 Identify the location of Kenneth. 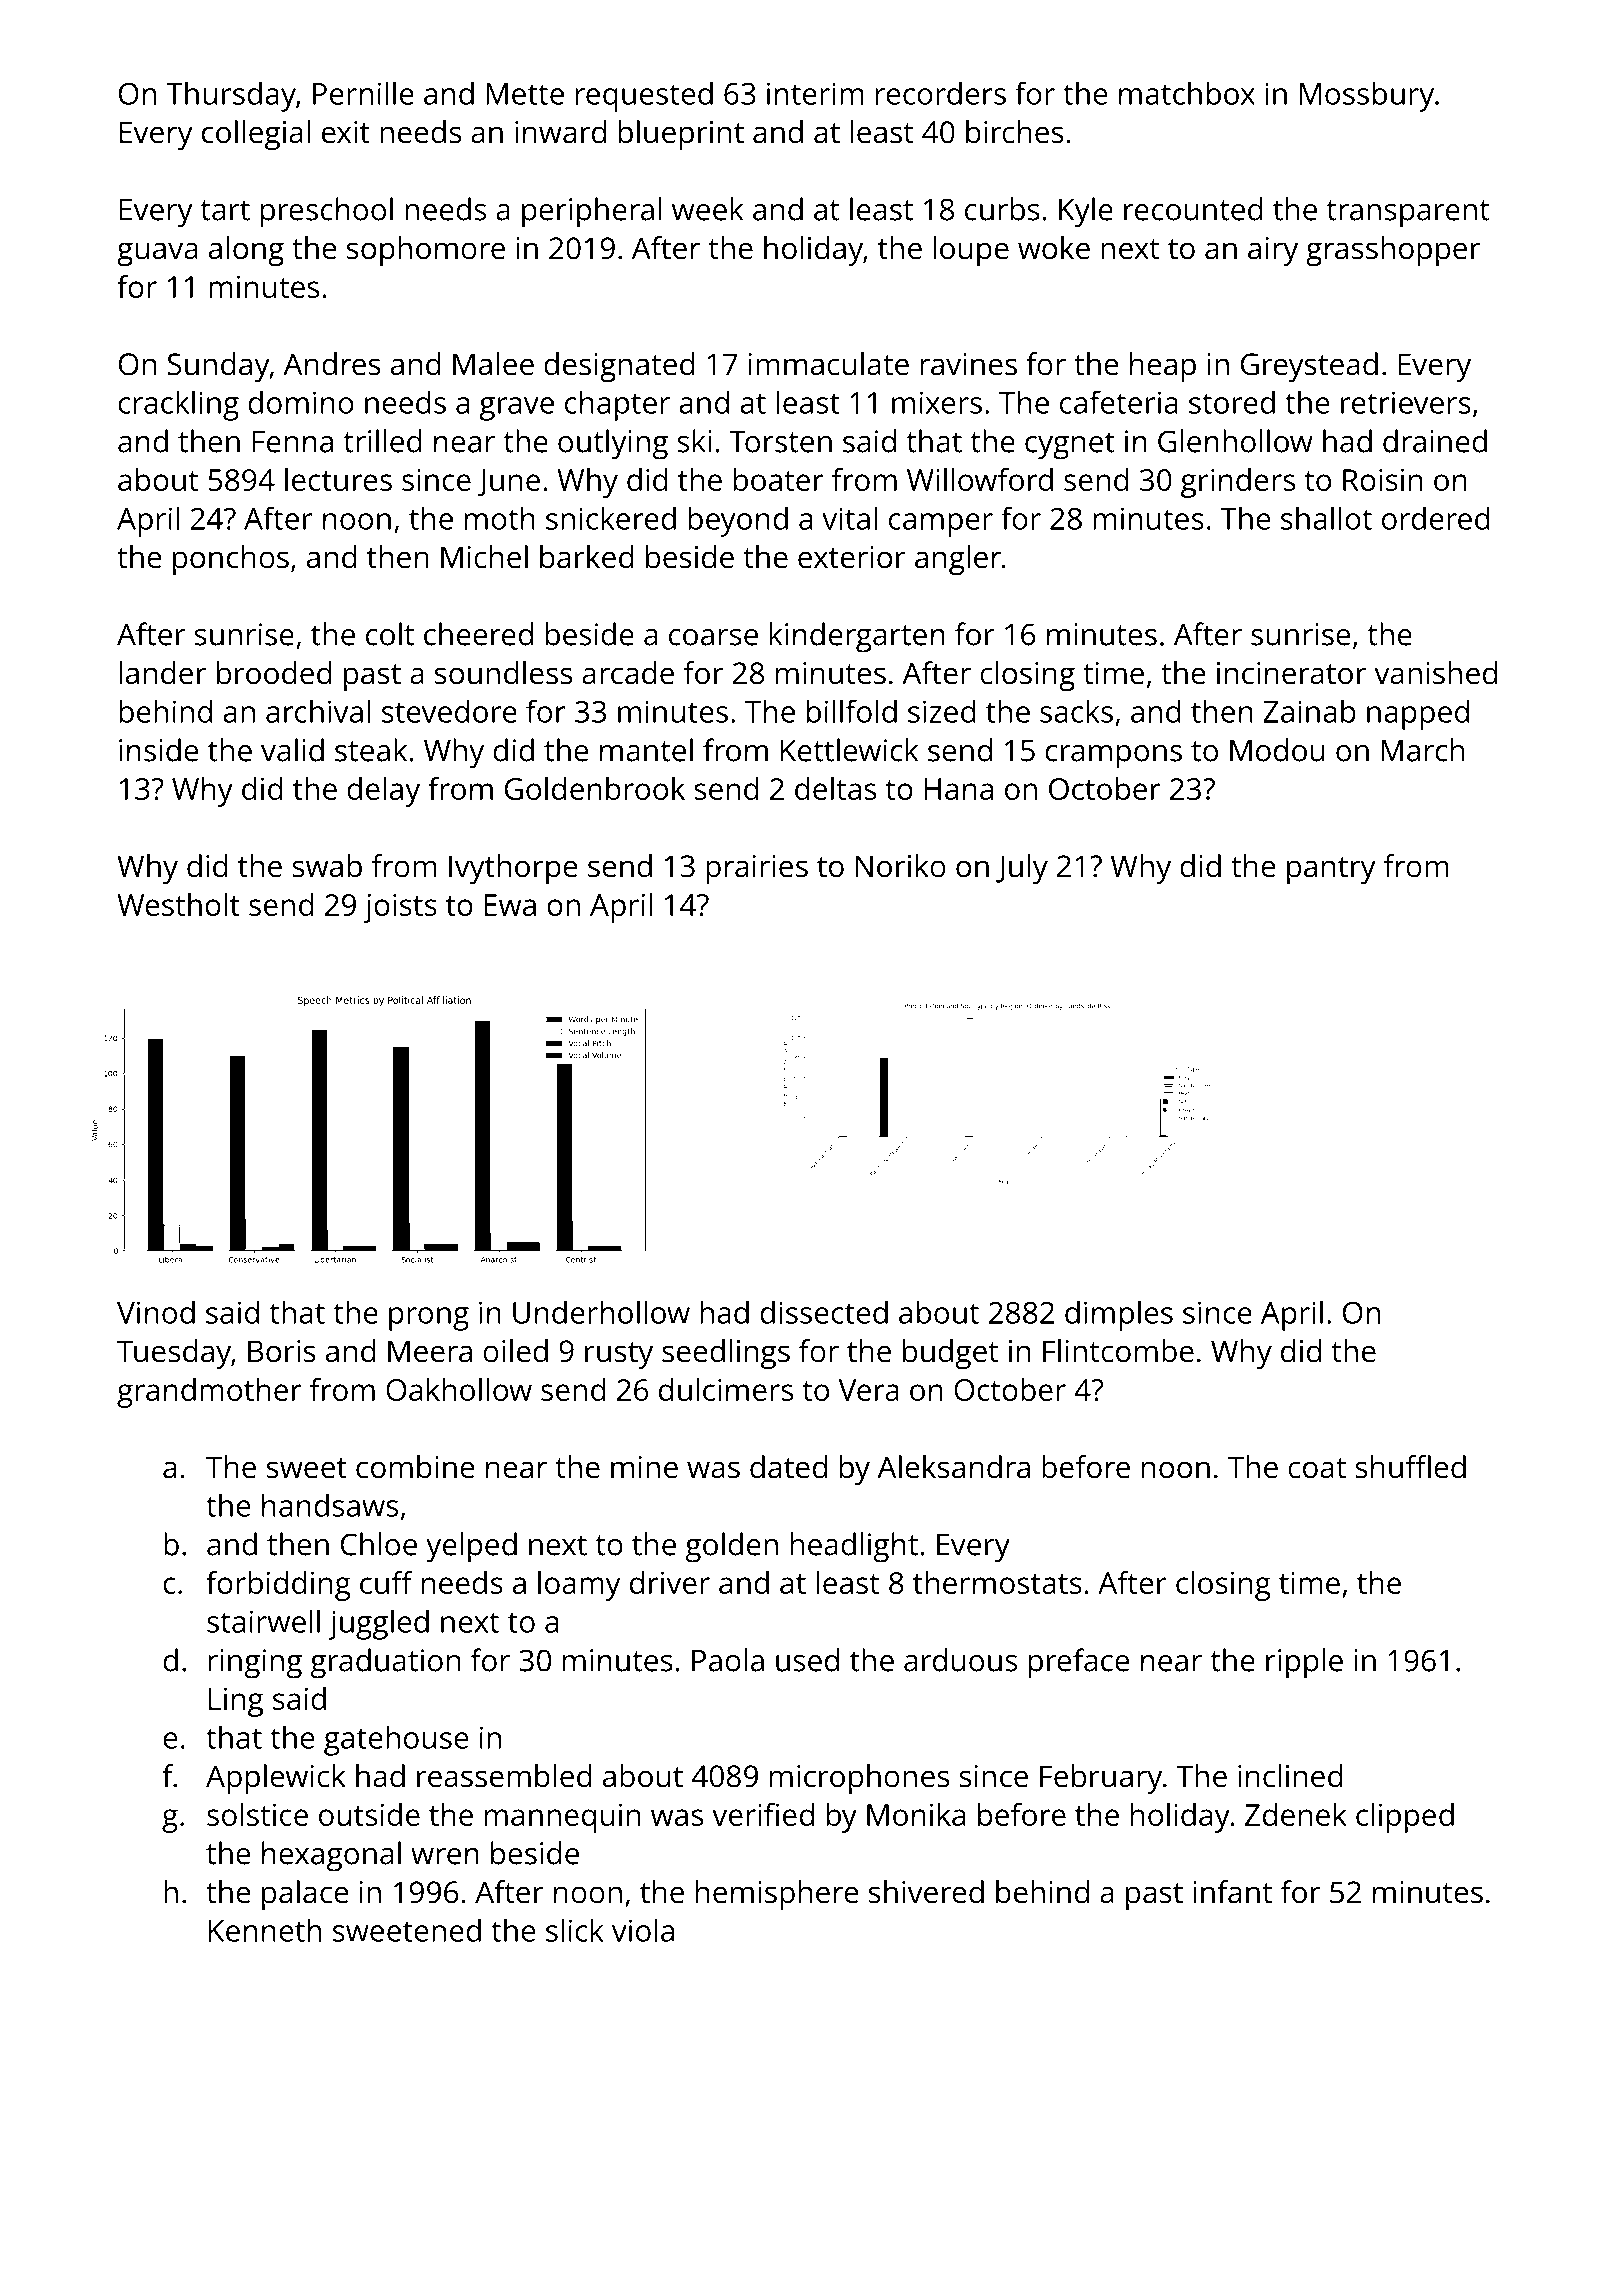
(265, 1930).
